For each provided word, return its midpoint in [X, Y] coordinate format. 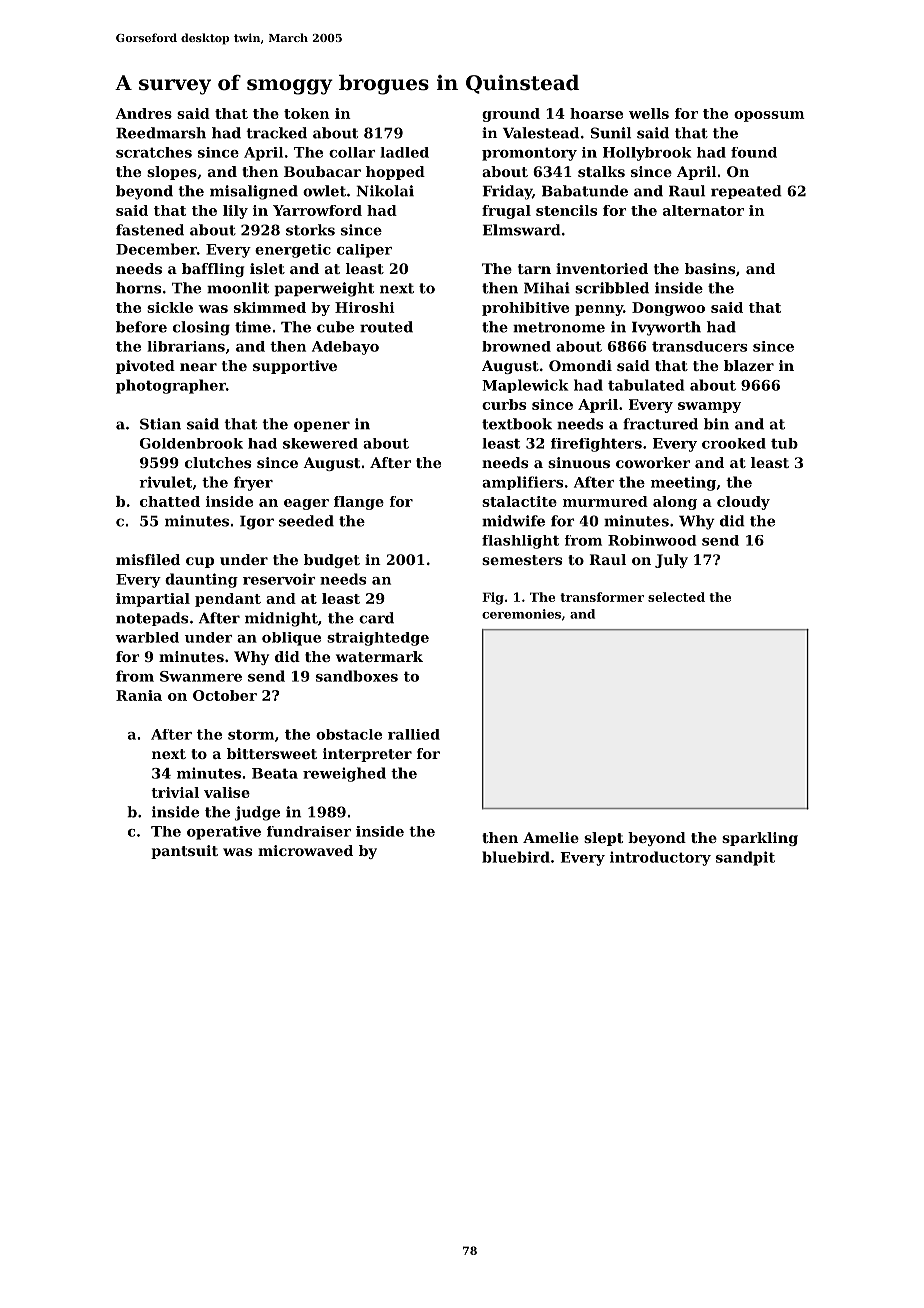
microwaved [305, 850]
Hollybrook [647, 154]
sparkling [760, 839]
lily [235, 212]
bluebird [516, 857]
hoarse [596, 113]
